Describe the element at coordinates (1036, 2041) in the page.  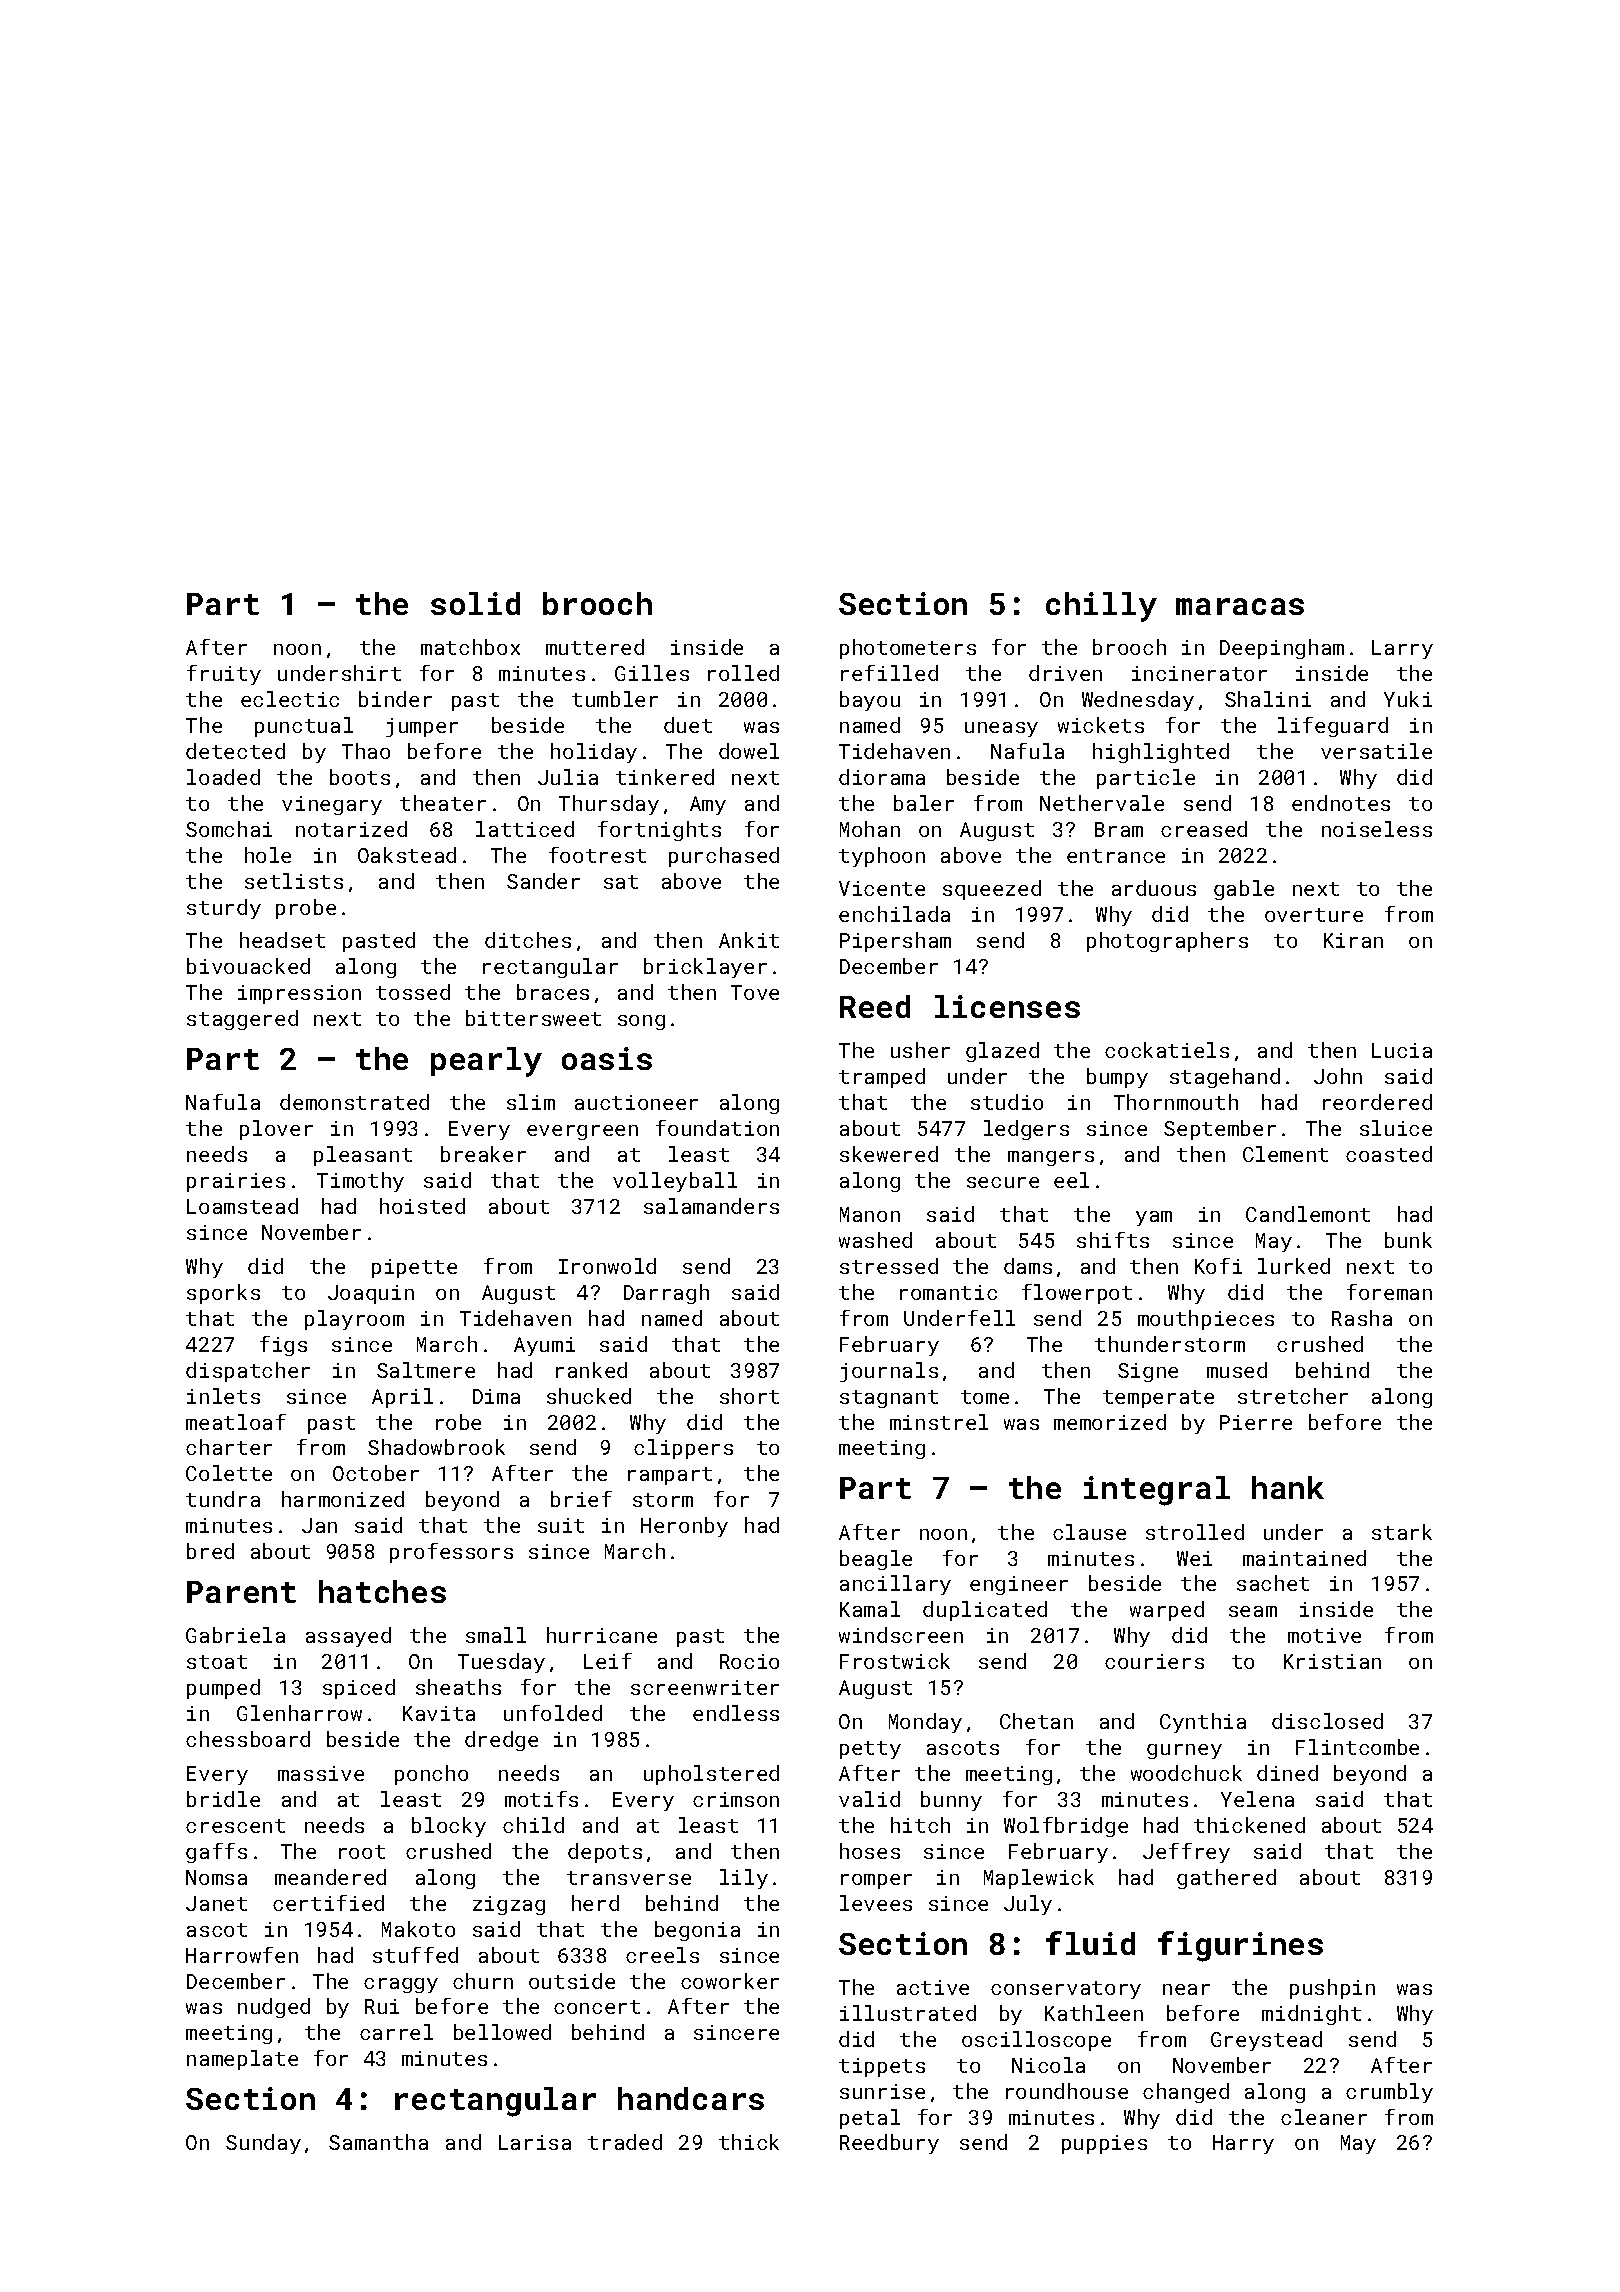
I see `oscilloscope` at that location.
